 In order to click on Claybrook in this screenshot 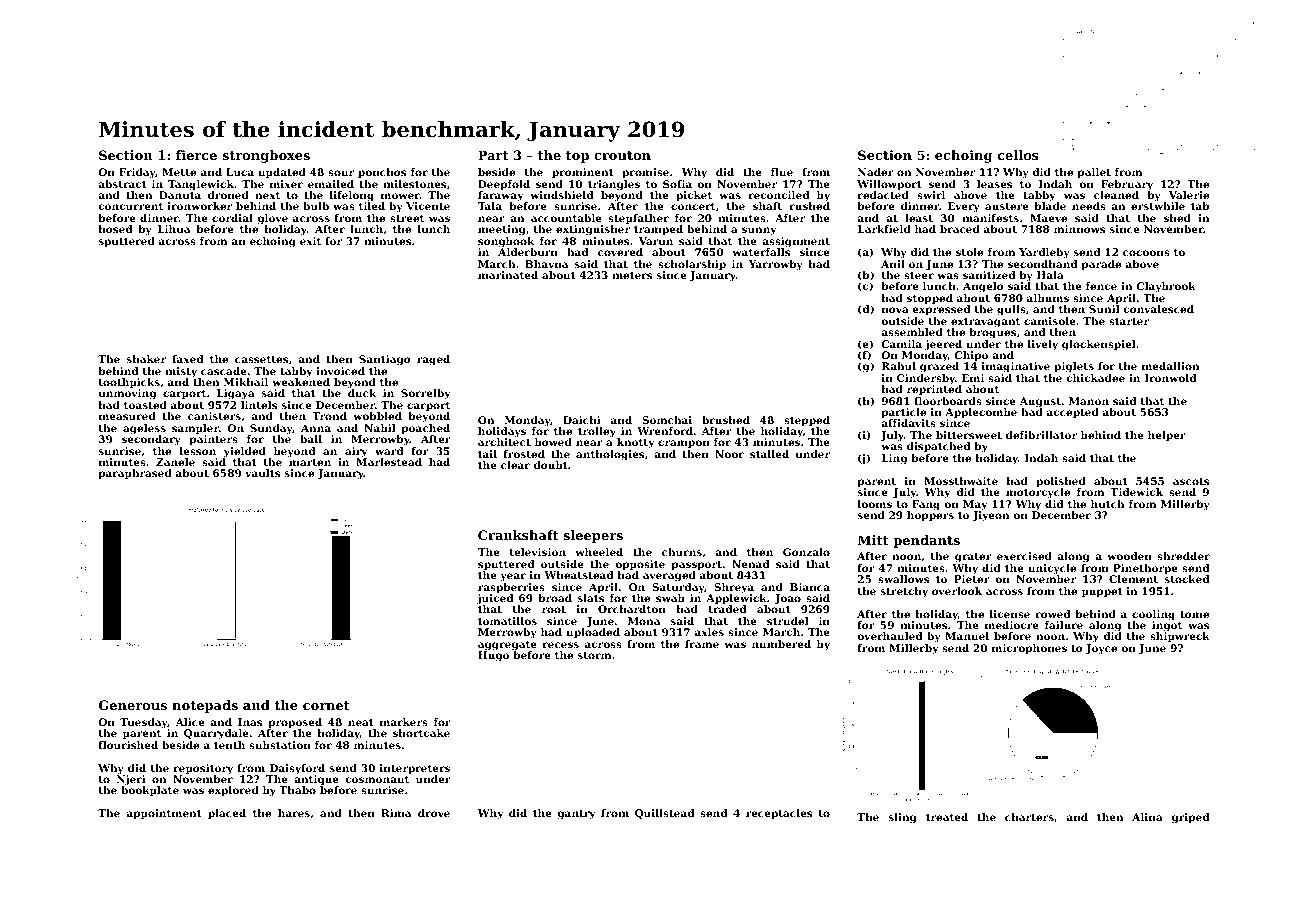, I will do `click(1166, 287)`.
